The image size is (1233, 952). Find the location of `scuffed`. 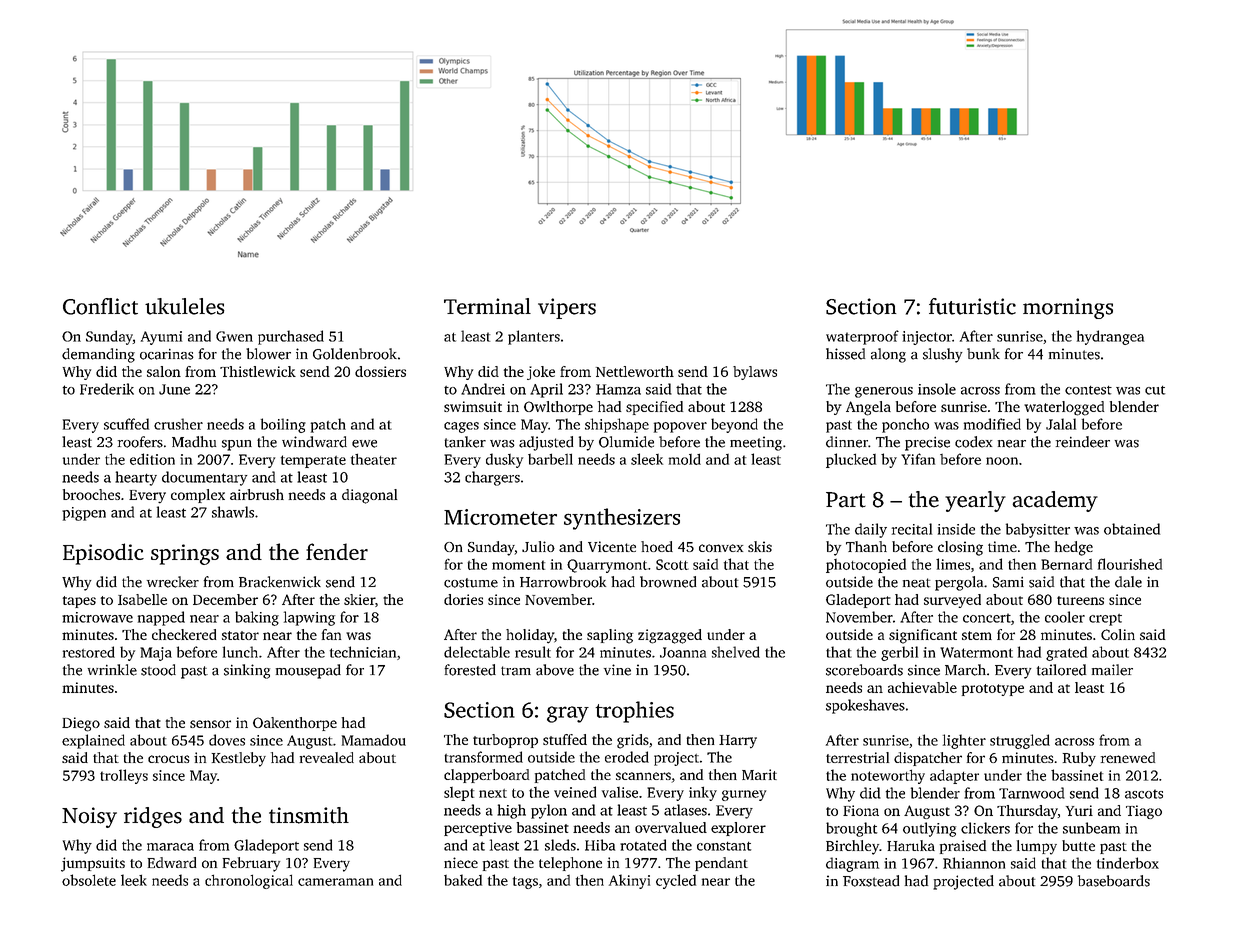

scuffed is located at coordinates (126, 424).
